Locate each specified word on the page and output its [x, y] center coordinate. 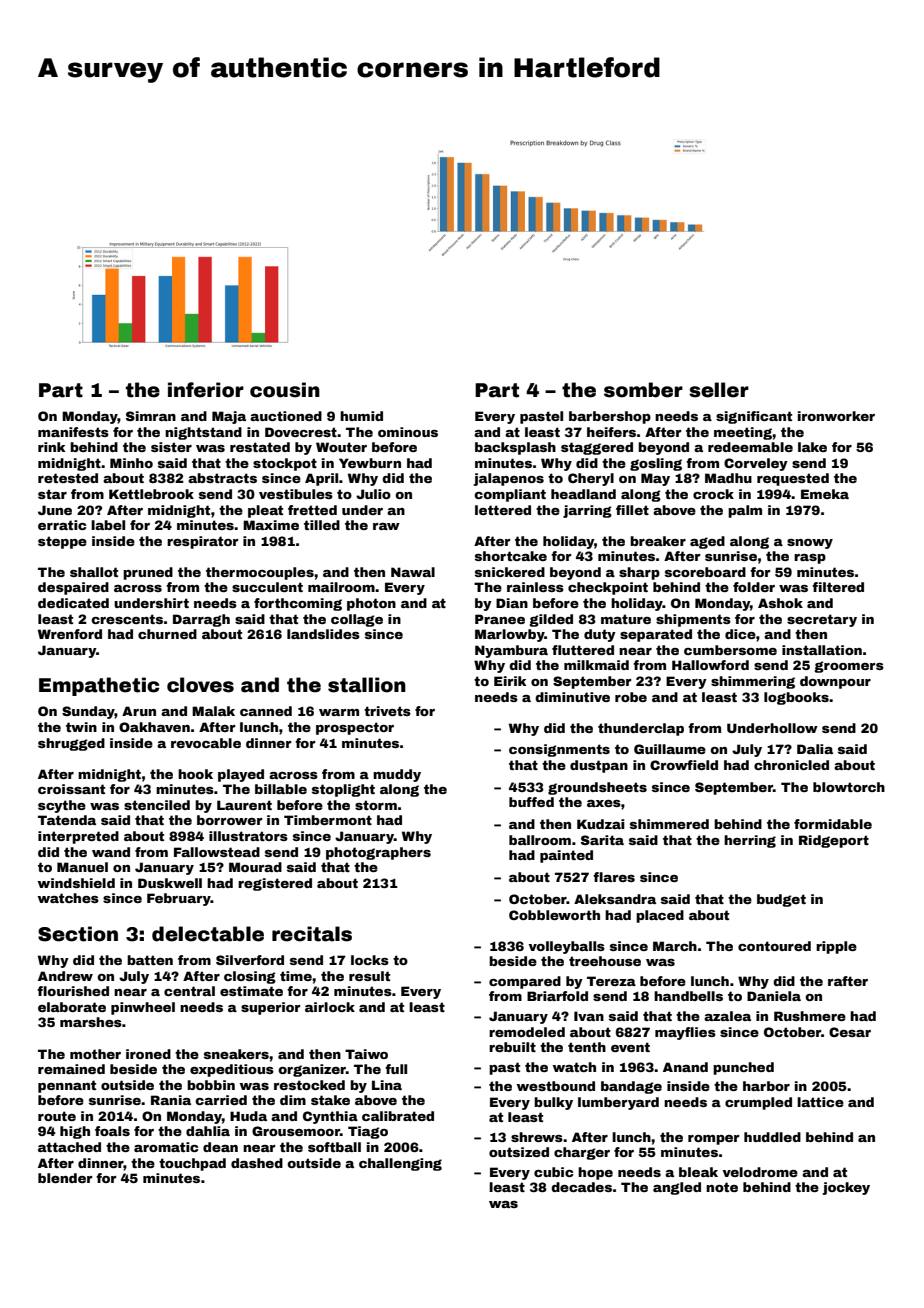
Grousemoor [296, 1131]
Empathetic [99, 686]
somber [643, 390]
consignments [559, 750]
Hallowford [710, 665]
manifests [73, 432]
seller [719, 390]
